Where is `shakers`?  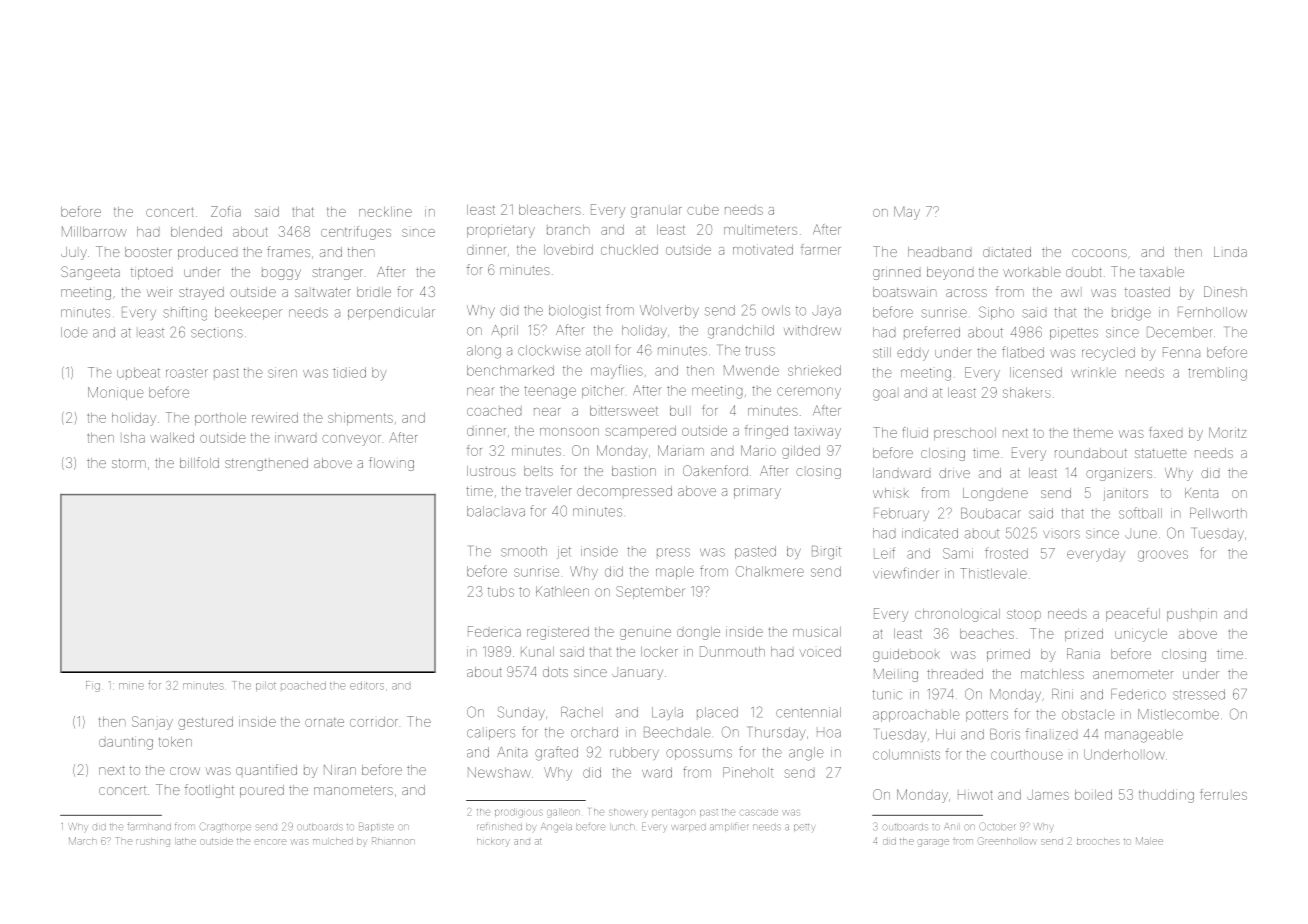 shakers is located at coordinates (1027, 392).
